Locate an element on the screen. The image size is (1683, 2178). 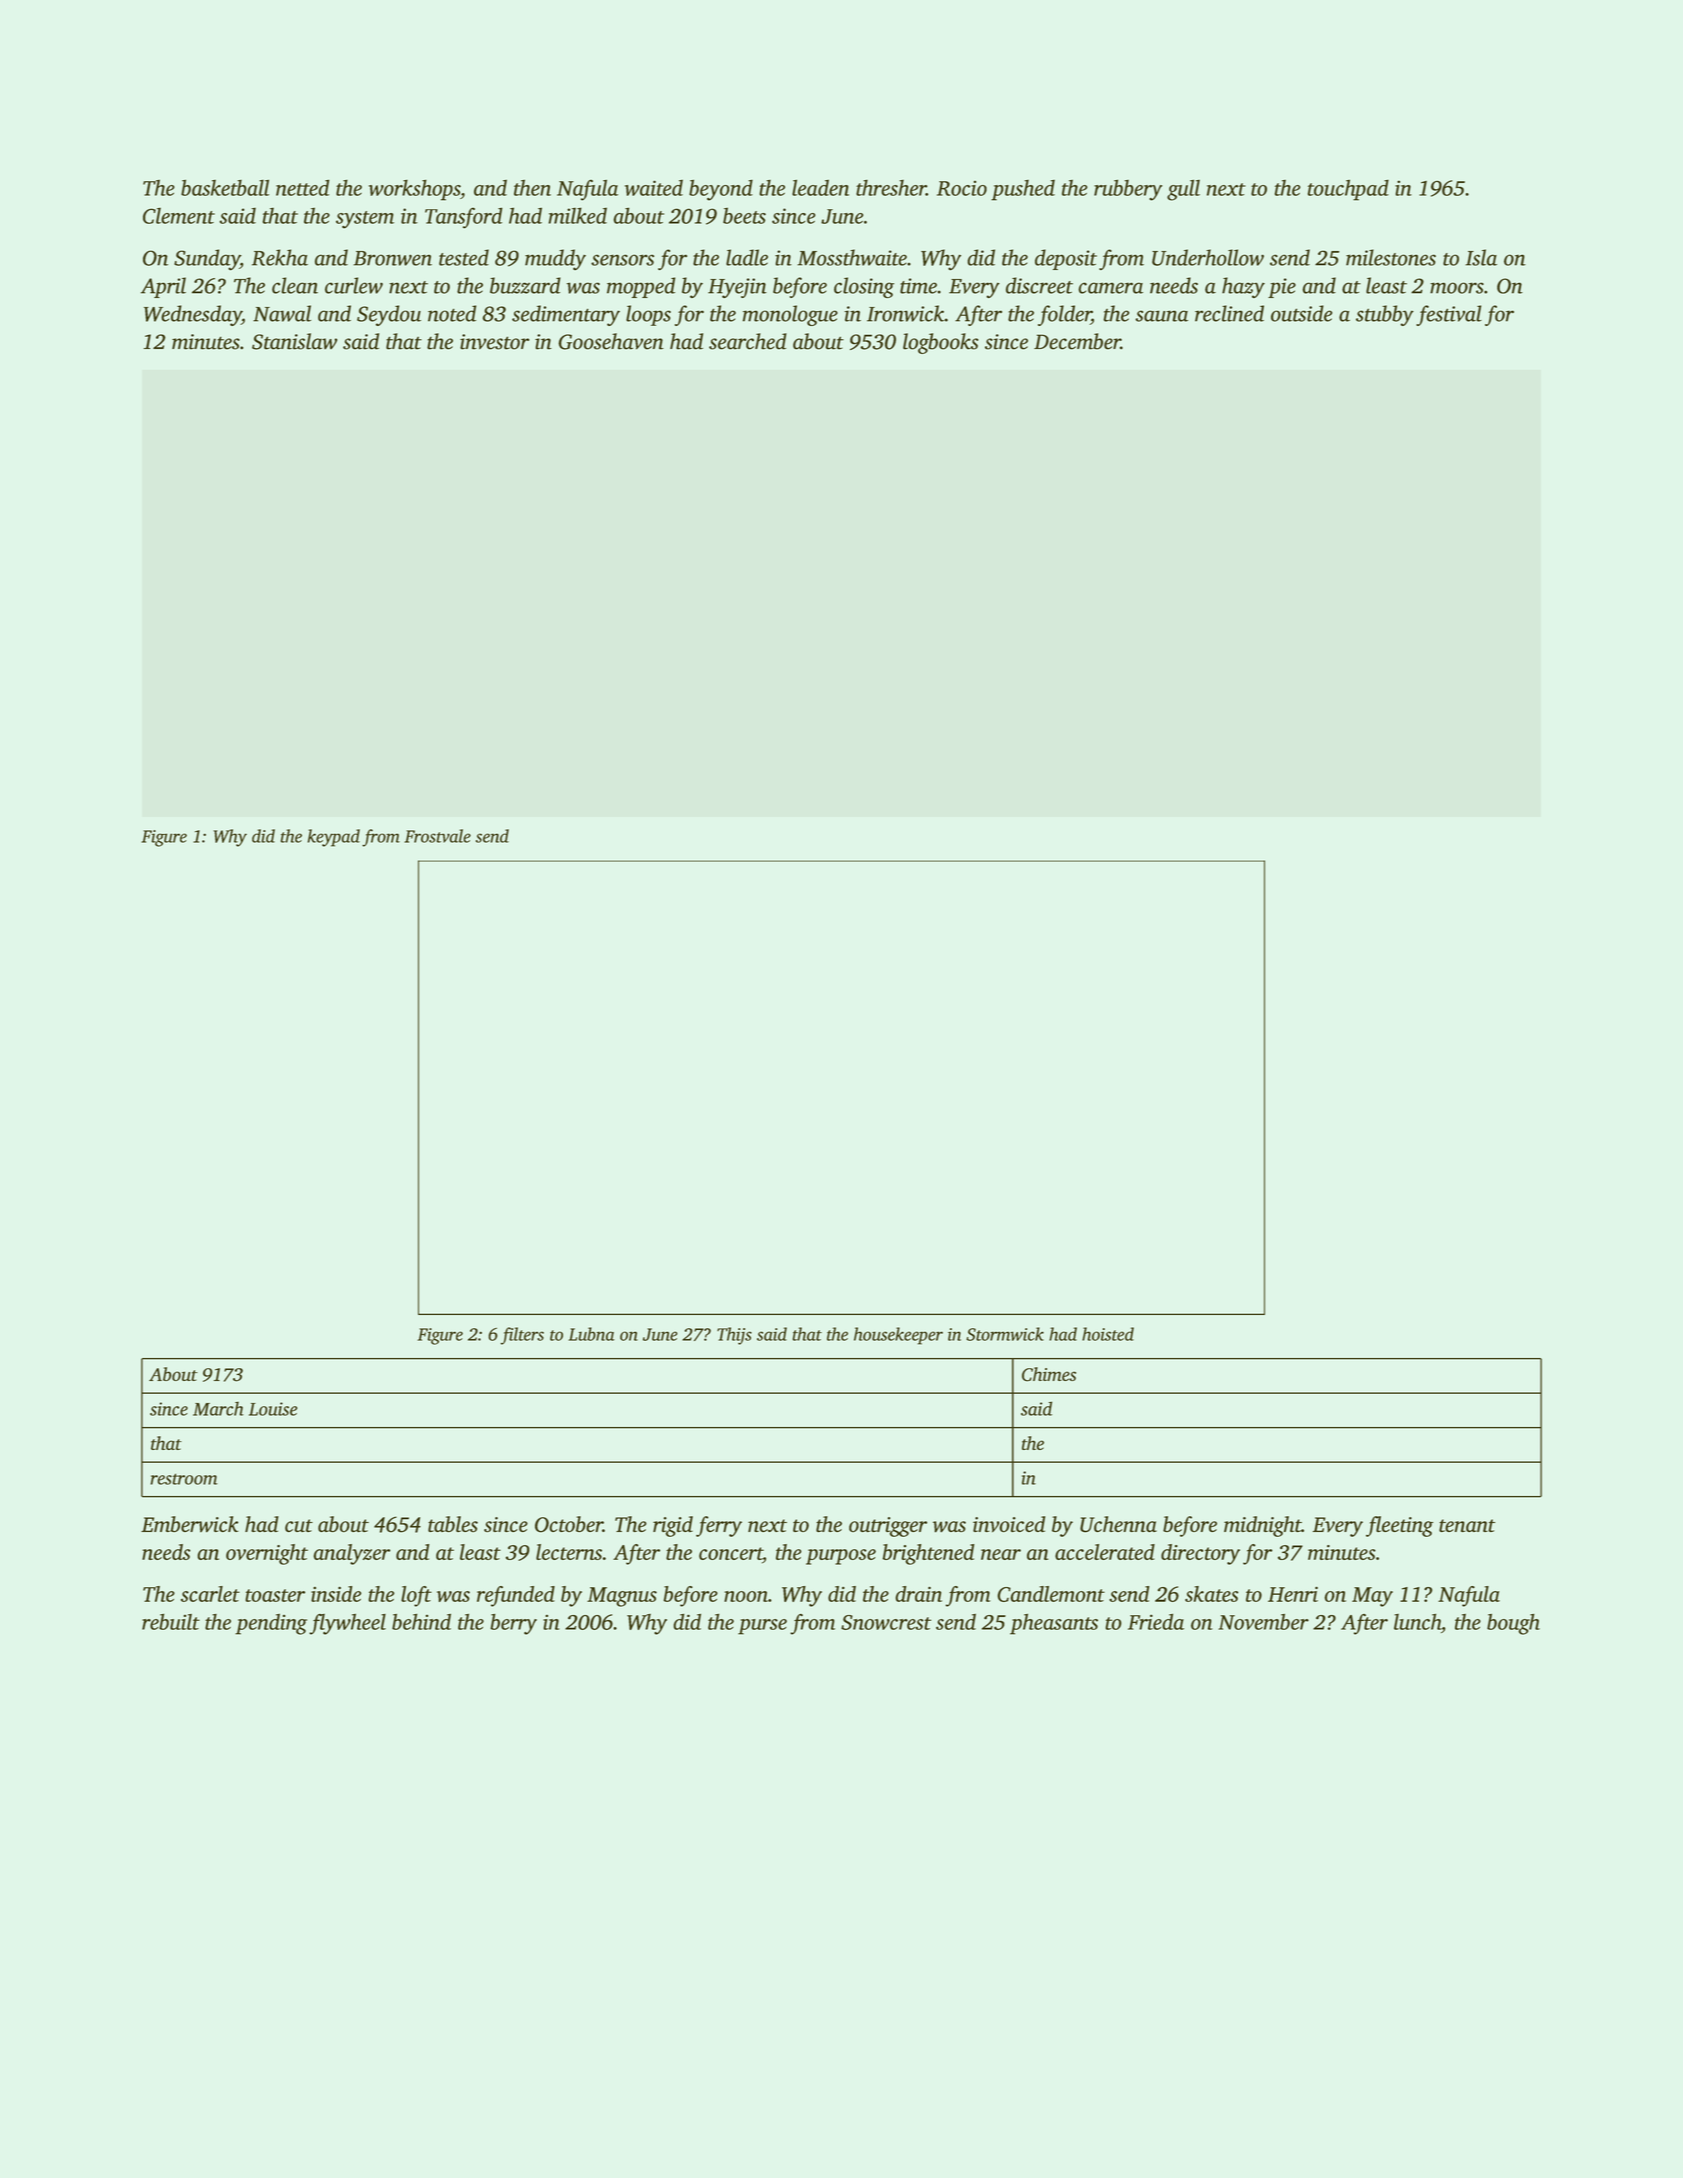
then is located at coordinates (532, 187).
